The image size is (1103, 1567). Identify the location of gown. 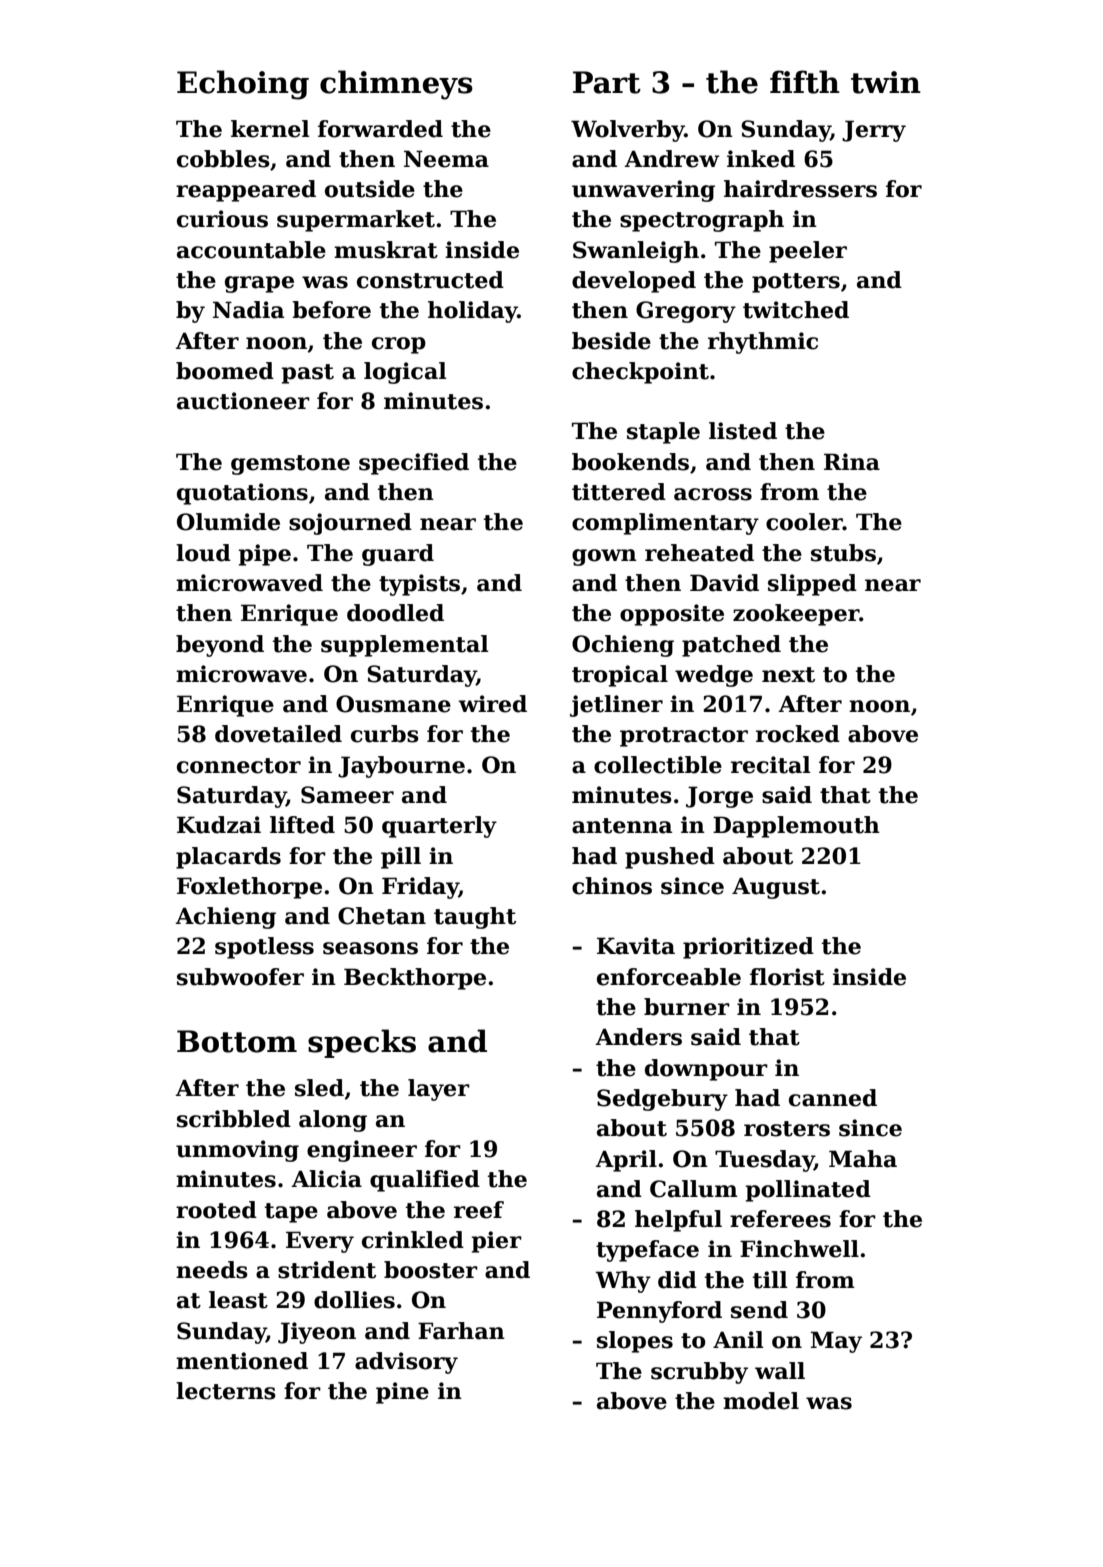
(604, 557).
